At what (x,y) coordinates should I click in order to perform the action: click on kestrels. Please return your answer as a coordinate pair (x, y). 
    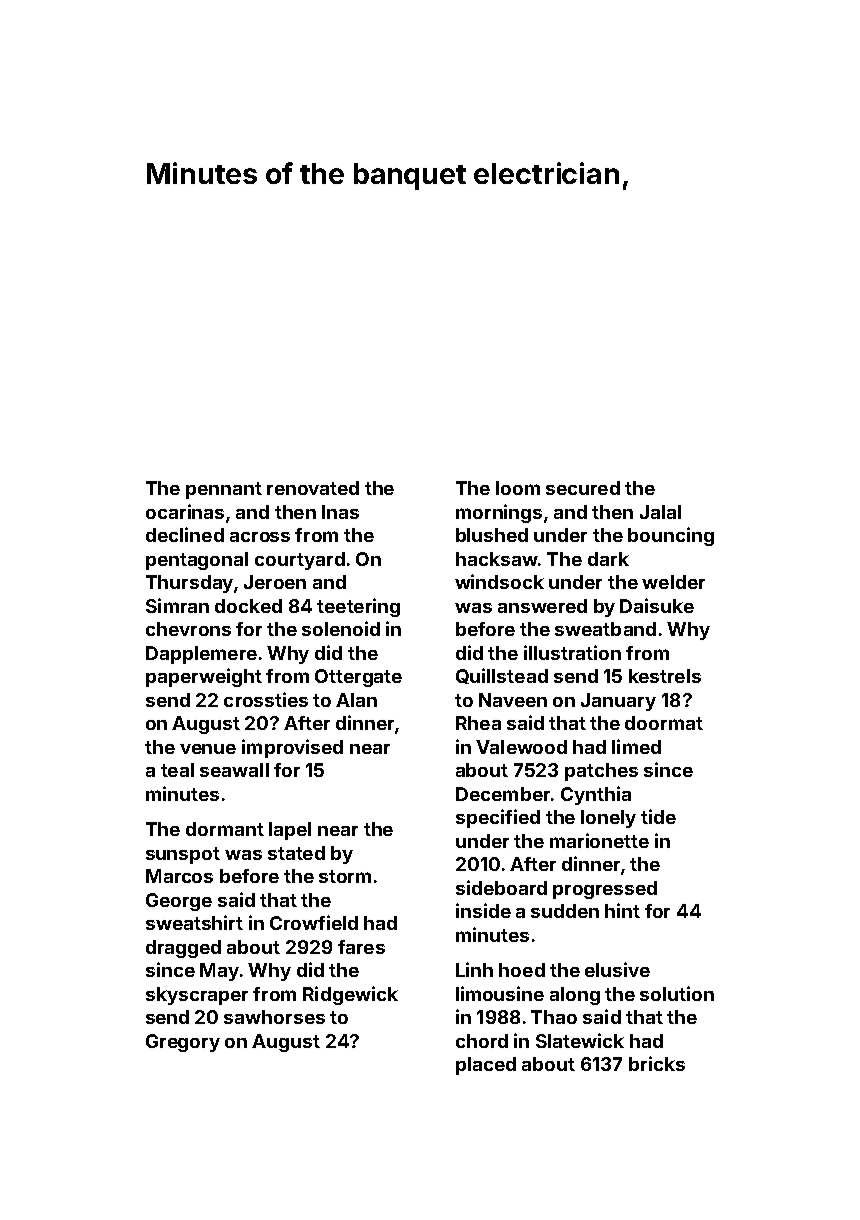
    Looking at the image, I should click on (665, 676).
